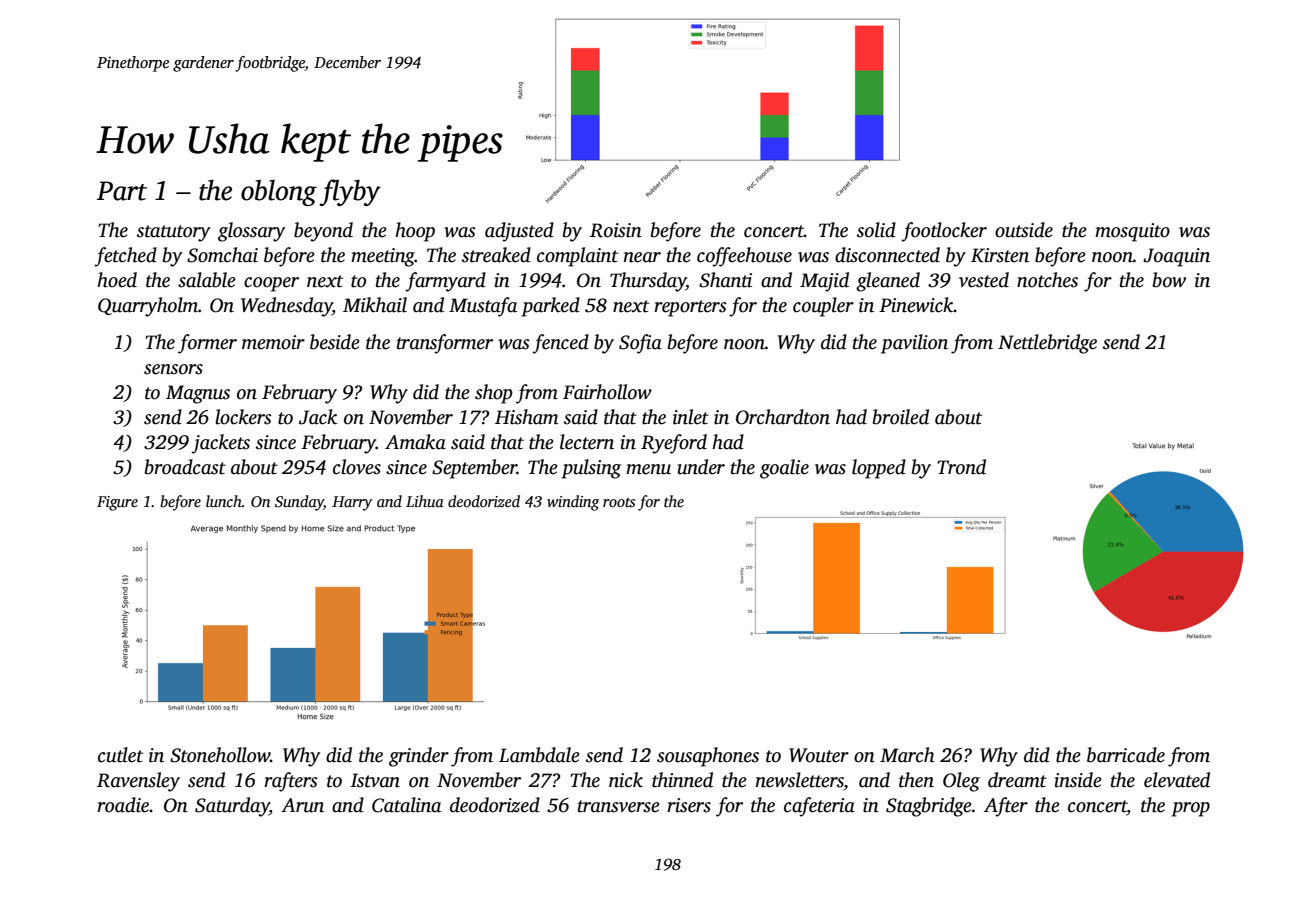  What do you see at coordinates (350, 192) in the page?
I see `flyby` at bounding box center [350, 192].
